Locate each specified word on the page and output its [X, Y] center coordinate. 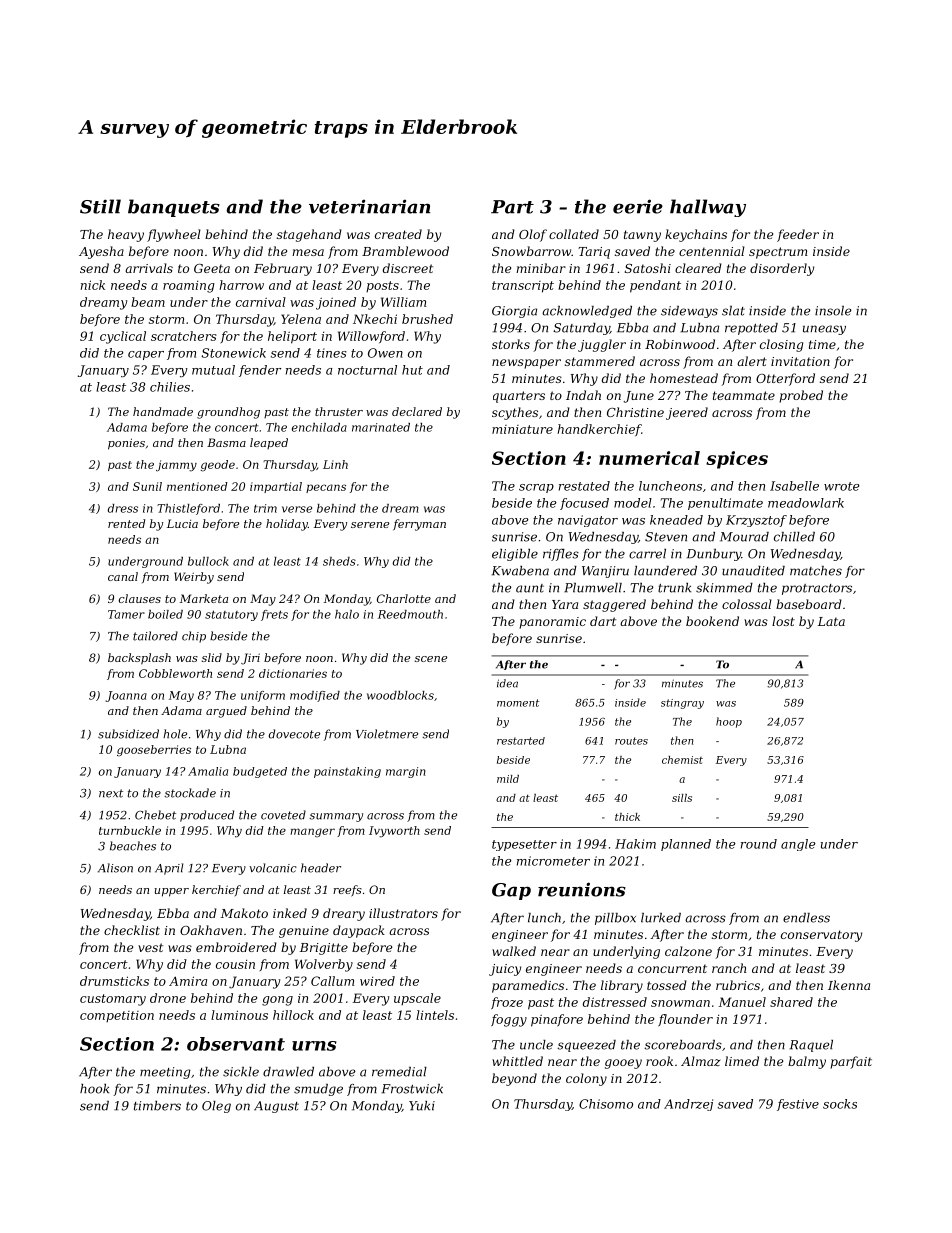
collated [574, 234]
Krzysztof [756, 521]
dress [122, 508]
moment [518, 703]
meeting [165, 1073]
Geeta [212, 268]
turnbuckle [130, 830]
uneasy [824, 330]
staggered [614, 605]
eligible [515, 555]
